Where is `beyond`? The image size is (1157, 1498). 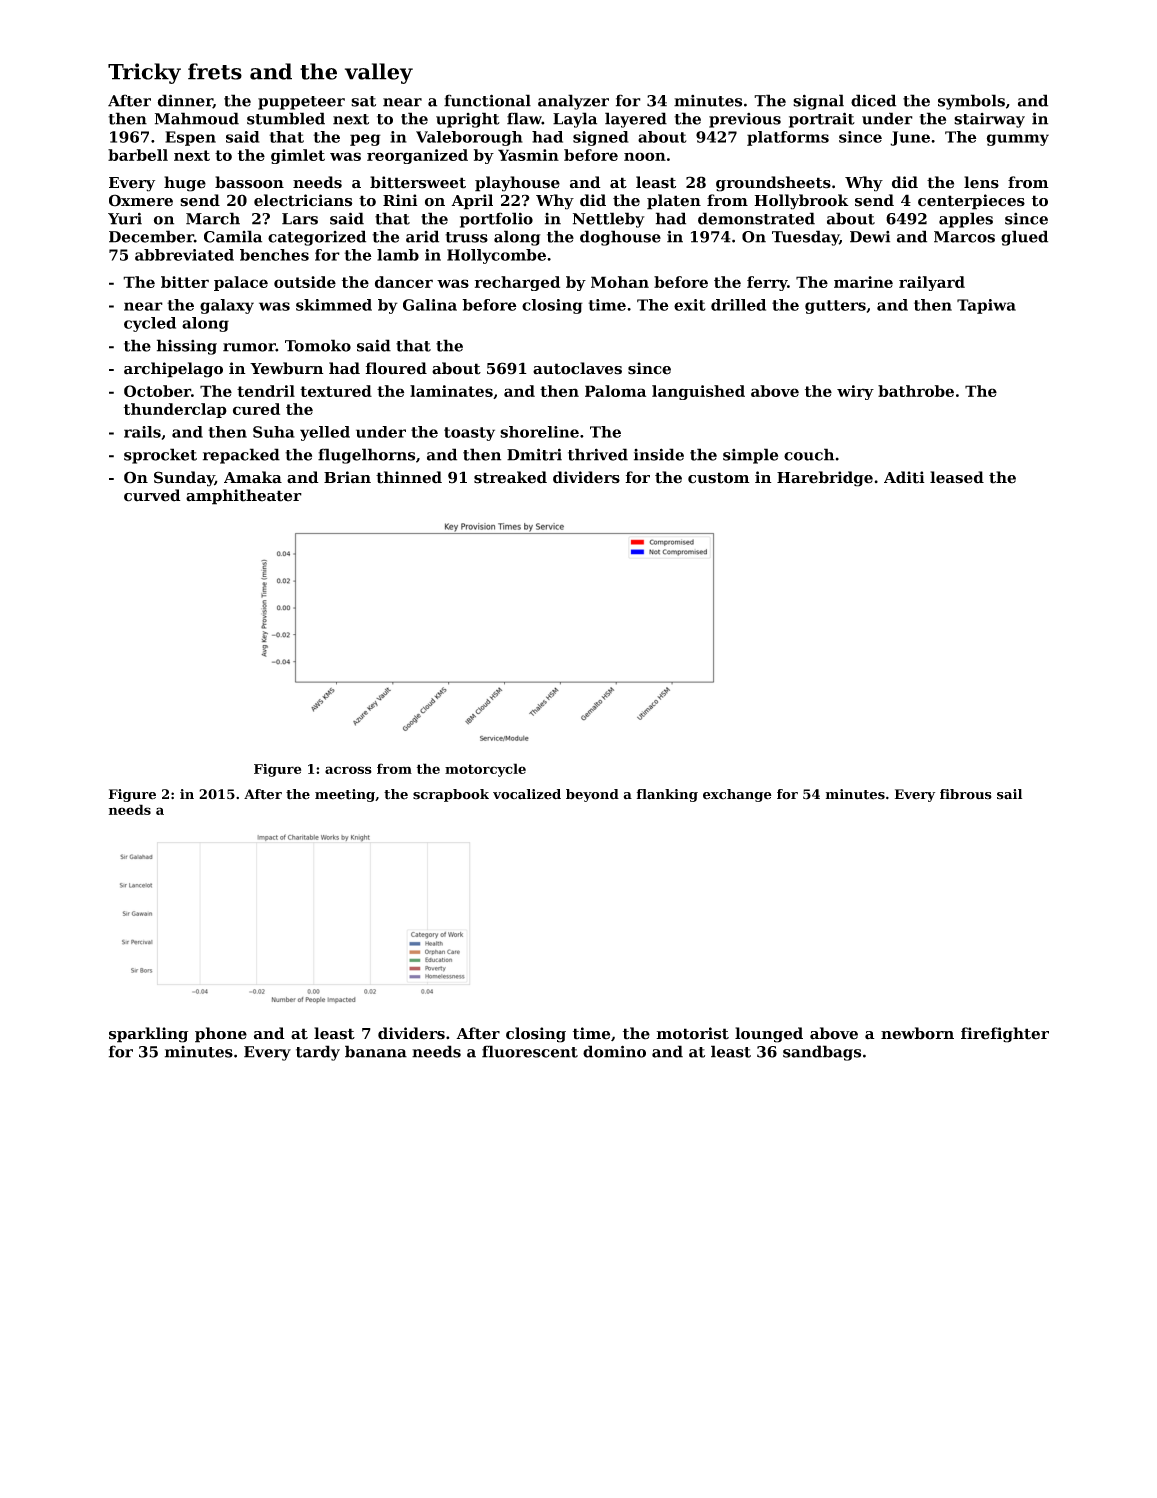
beyond is located at coordinates (592, 795).
